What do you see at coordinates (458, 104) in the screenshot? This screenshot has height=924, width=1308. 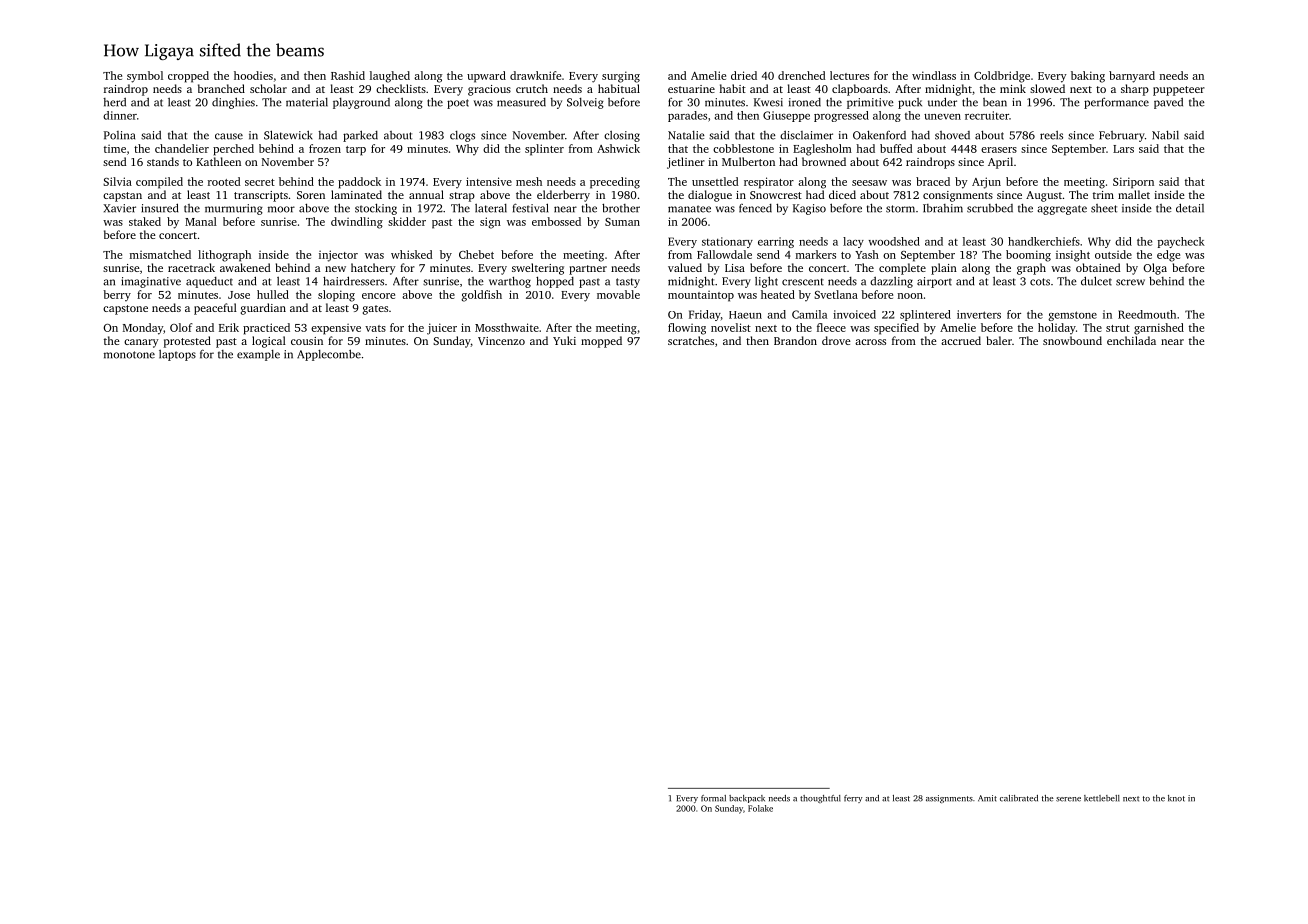 I see `poet` at bounding box center [458, 104].
